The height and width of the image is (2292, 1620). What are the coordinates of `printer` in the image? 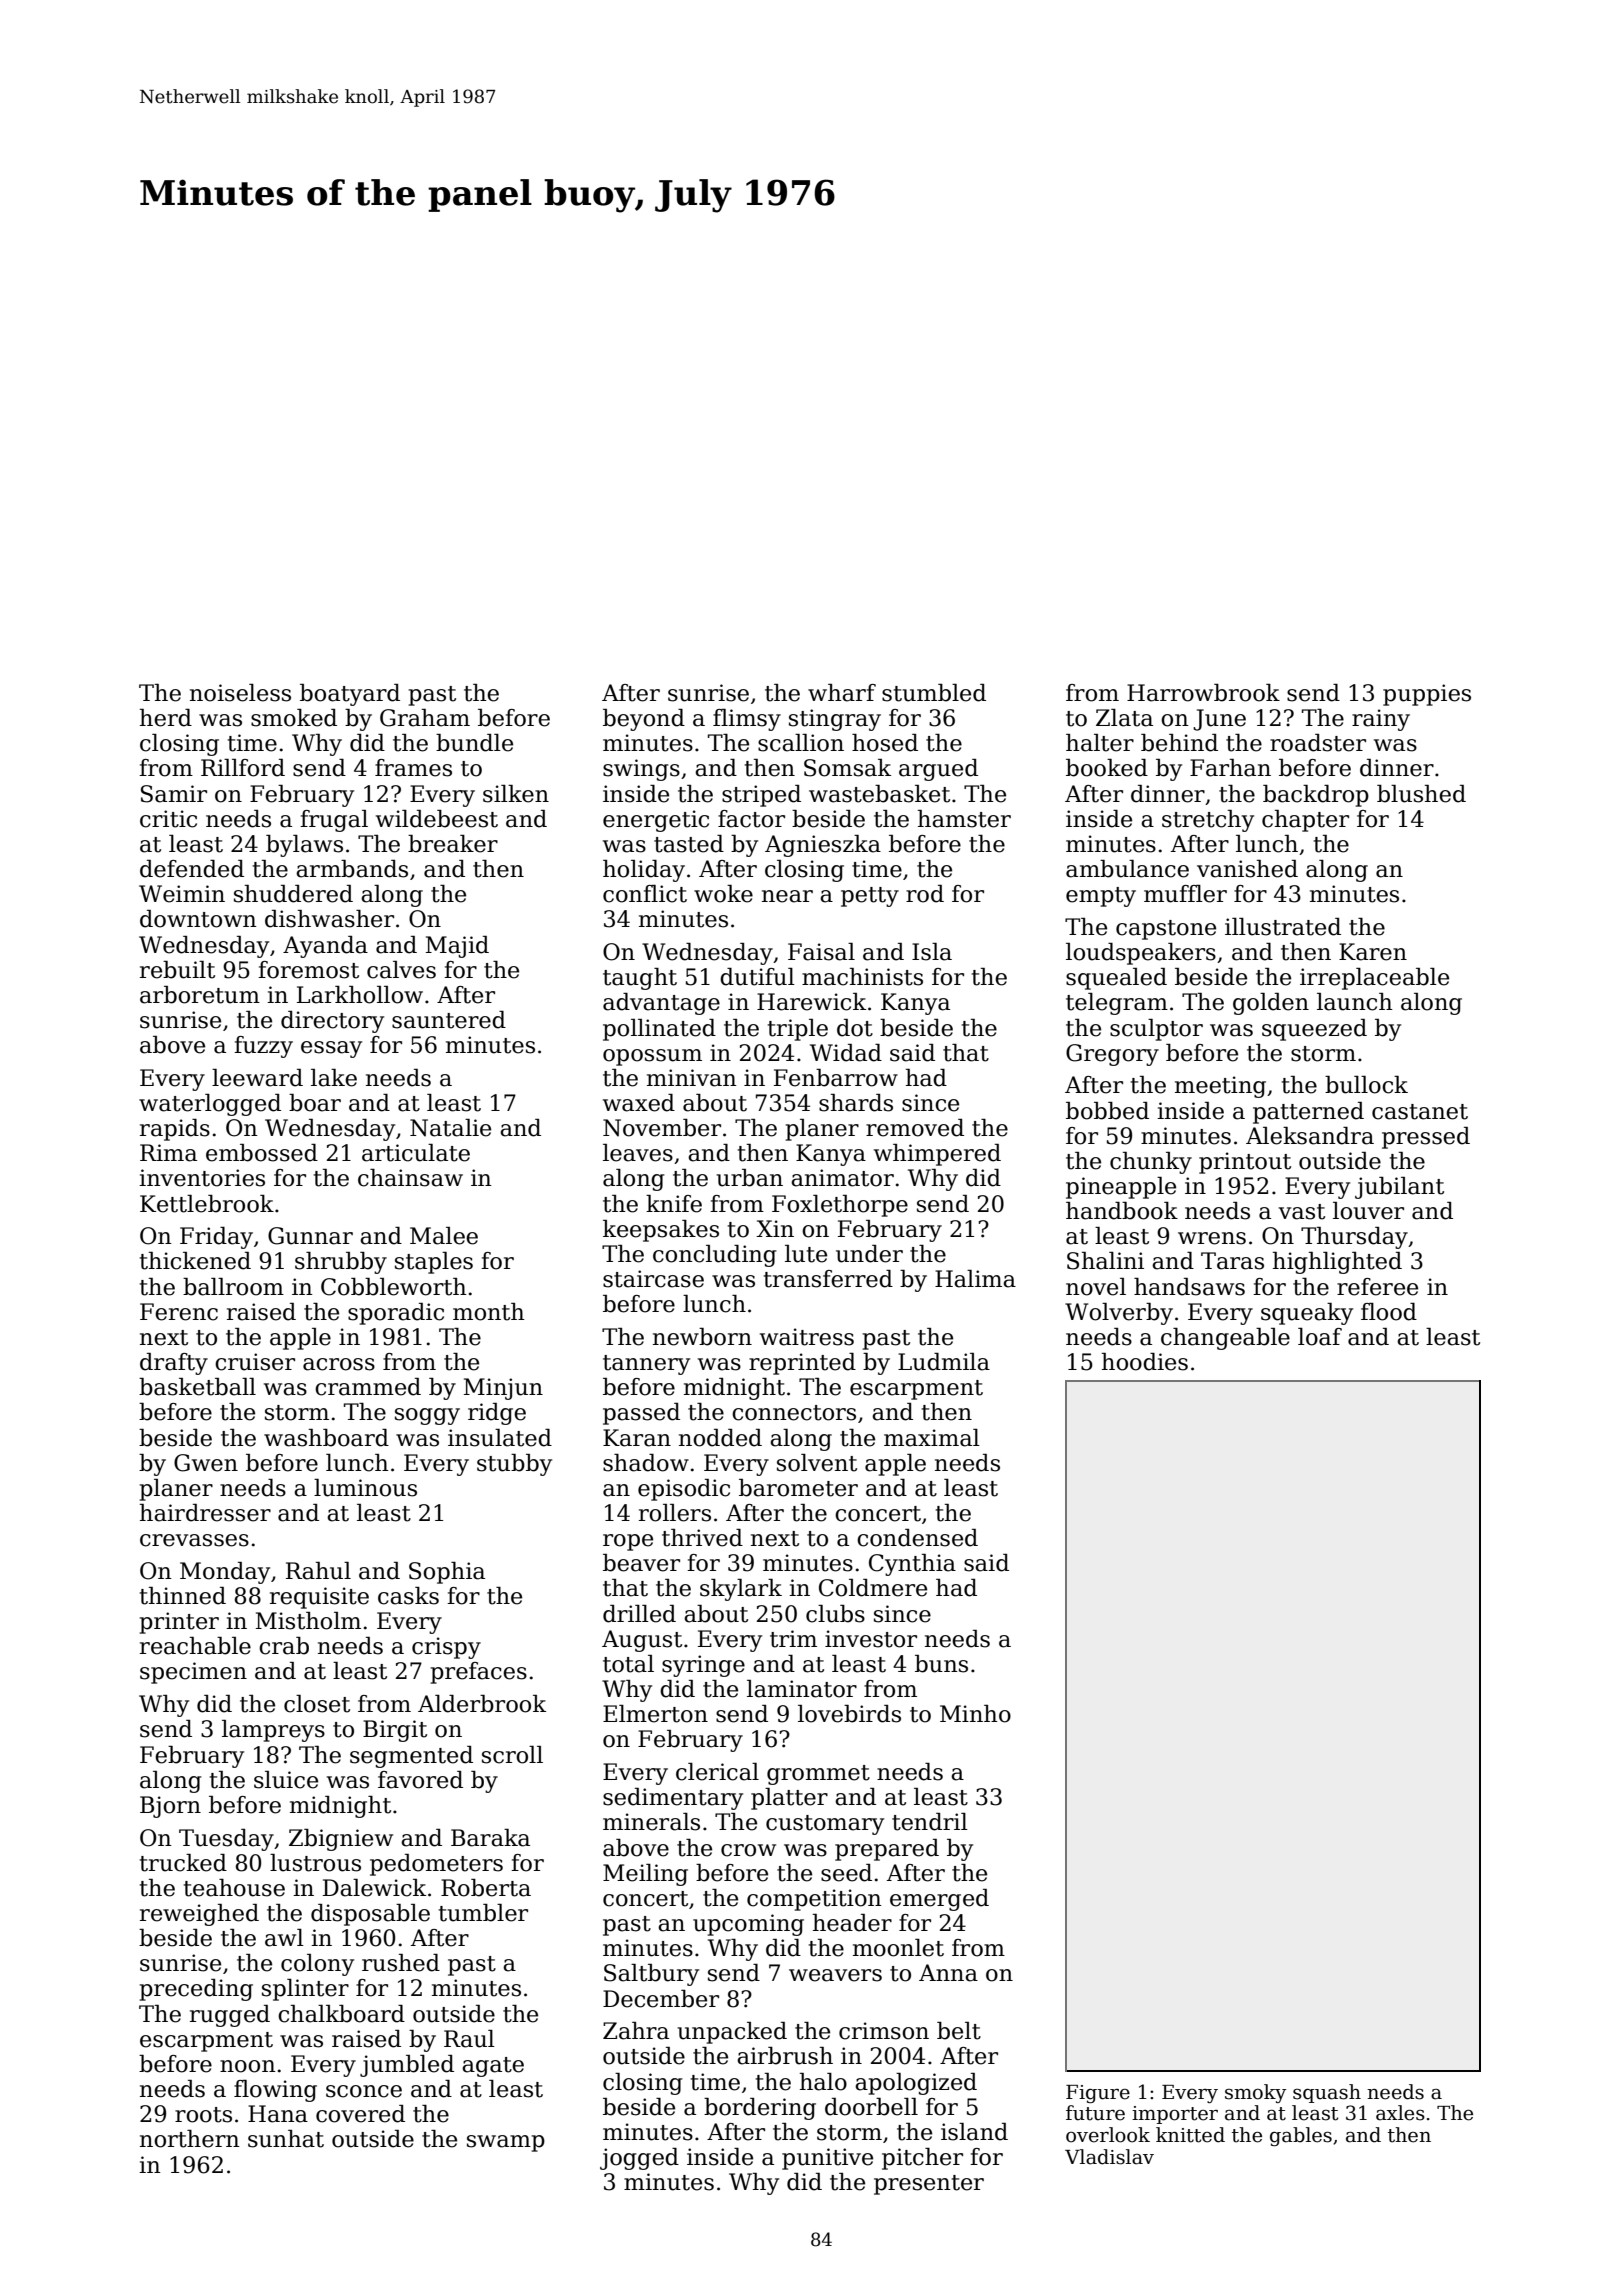 It's located at (179, 1623).
